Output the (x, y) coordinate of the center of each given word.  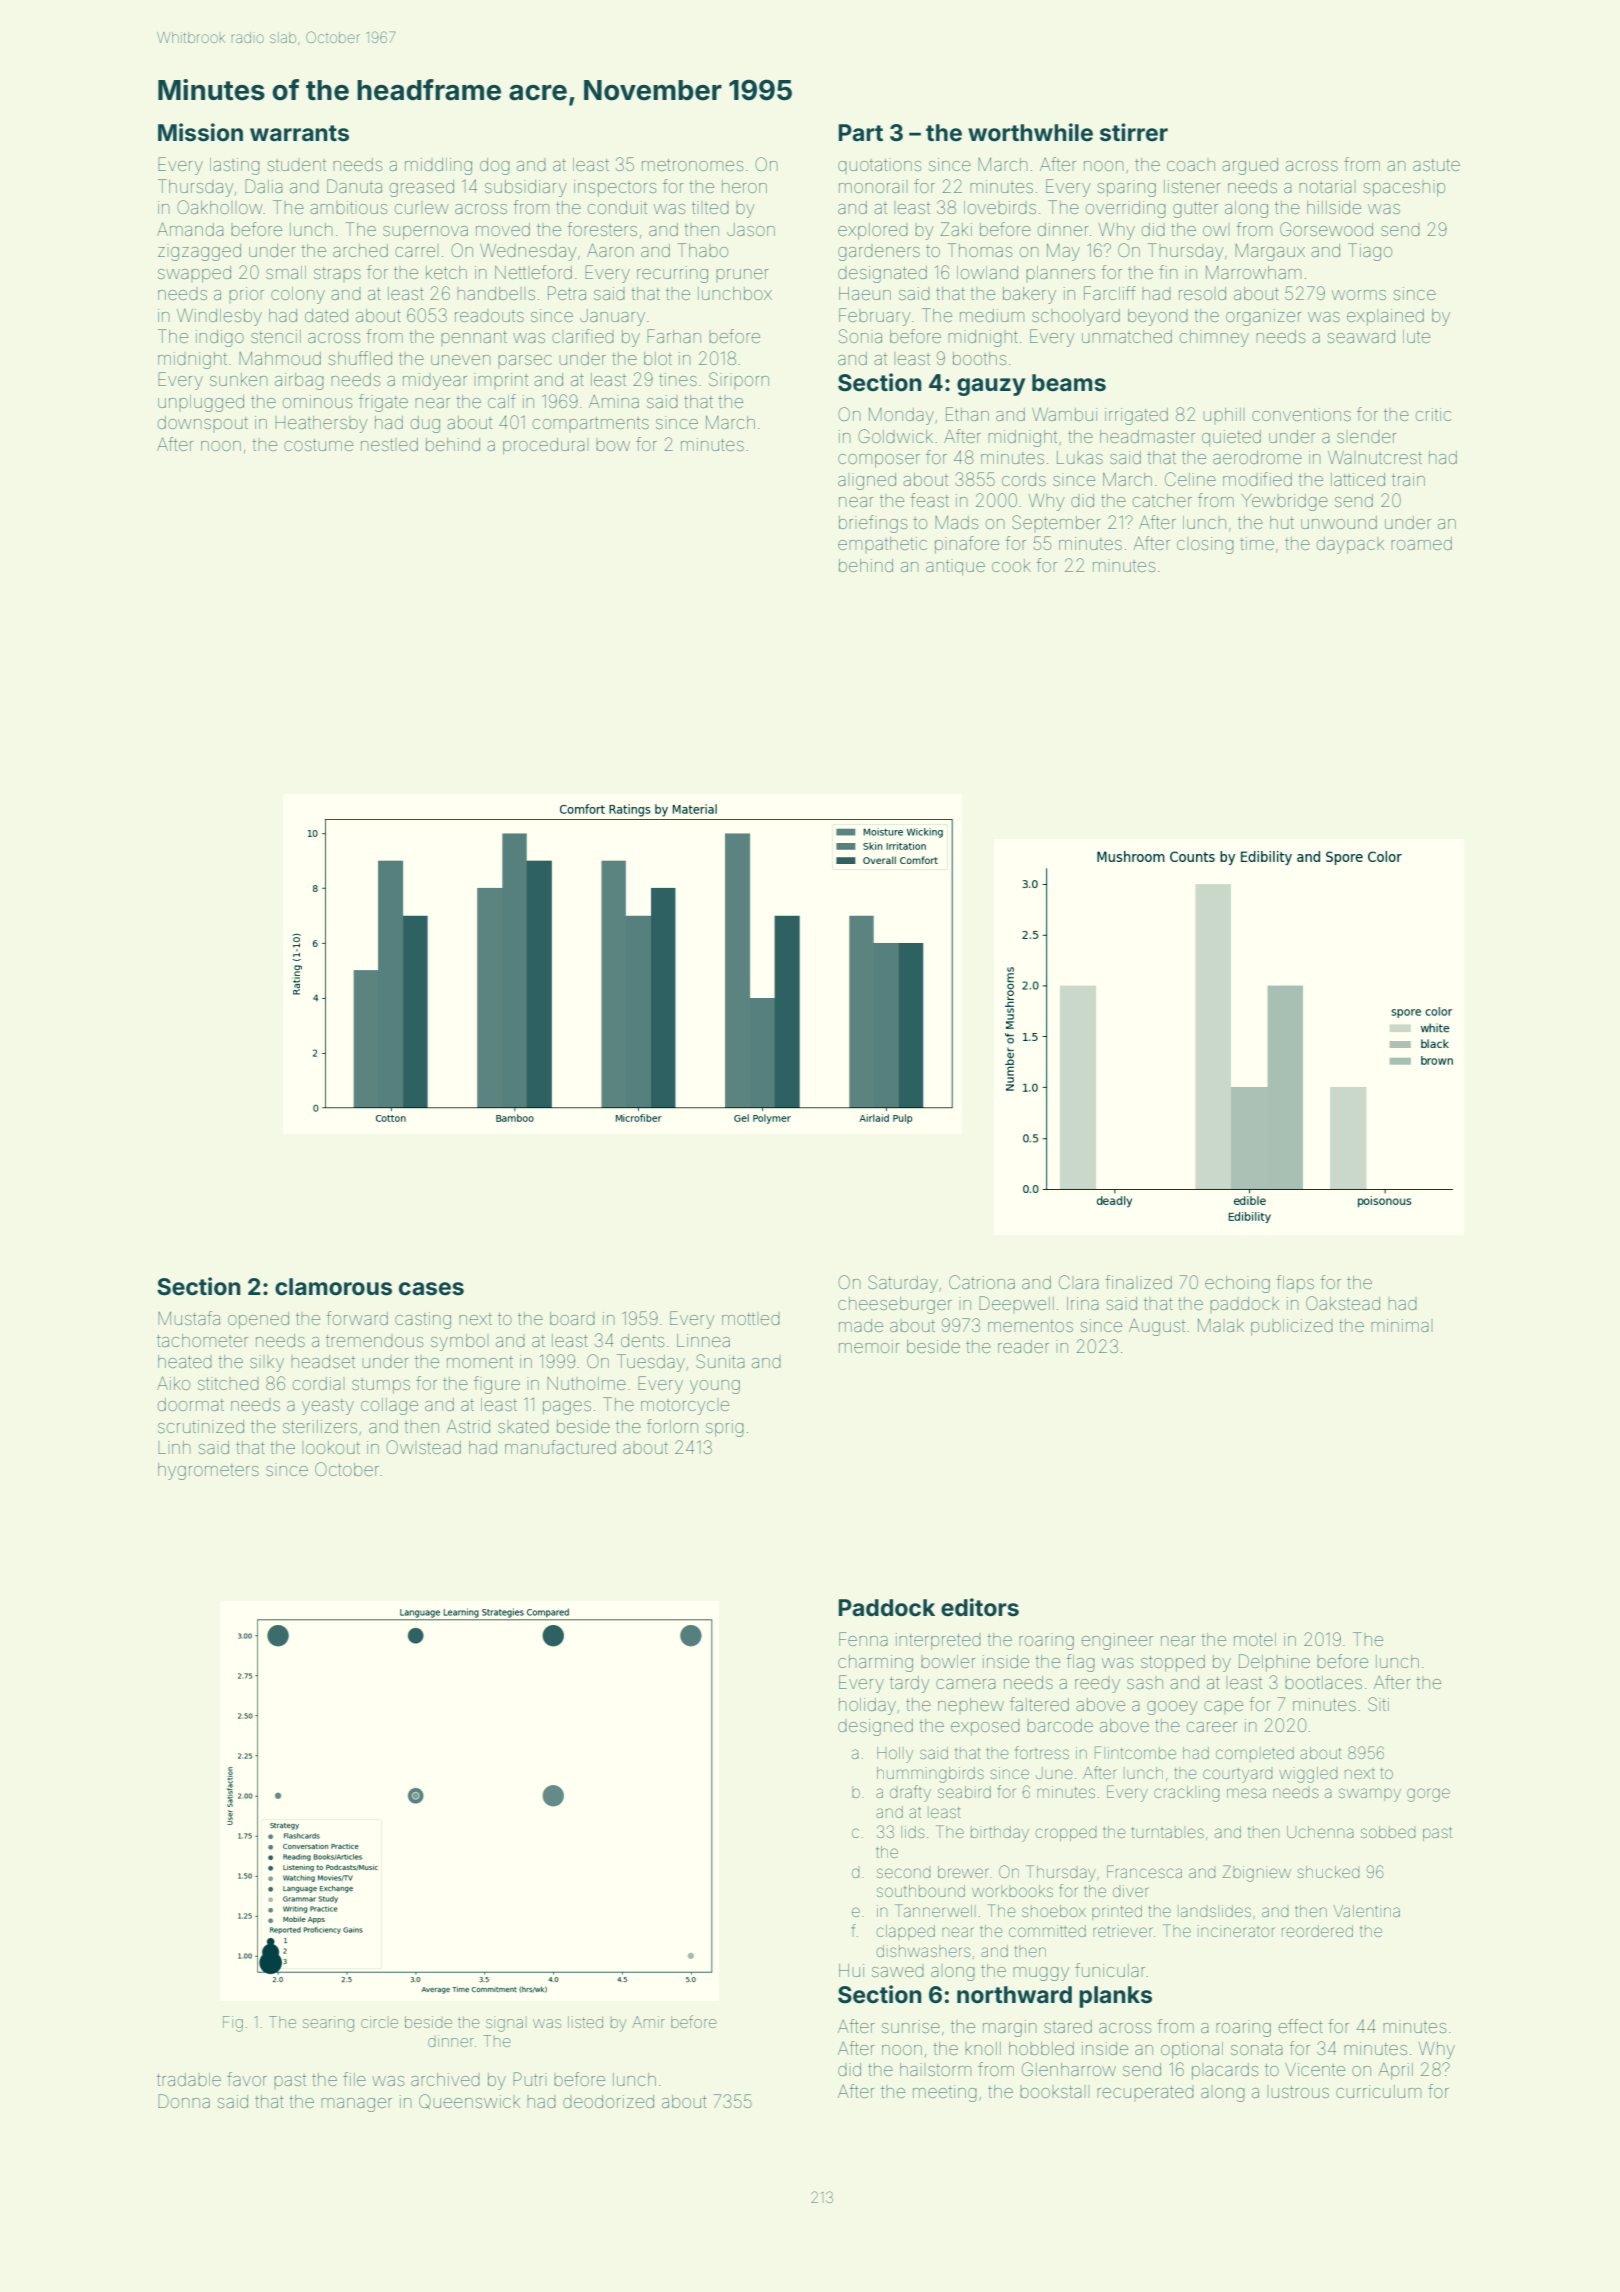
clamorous (333, 1287)
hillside (1334, 207)
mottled (751, 1319)
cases (431, 1289)
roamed (1421, 543)
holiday (867, 1706)
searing (328, 2024)
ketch (446, 272)
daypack (1350, 545)
